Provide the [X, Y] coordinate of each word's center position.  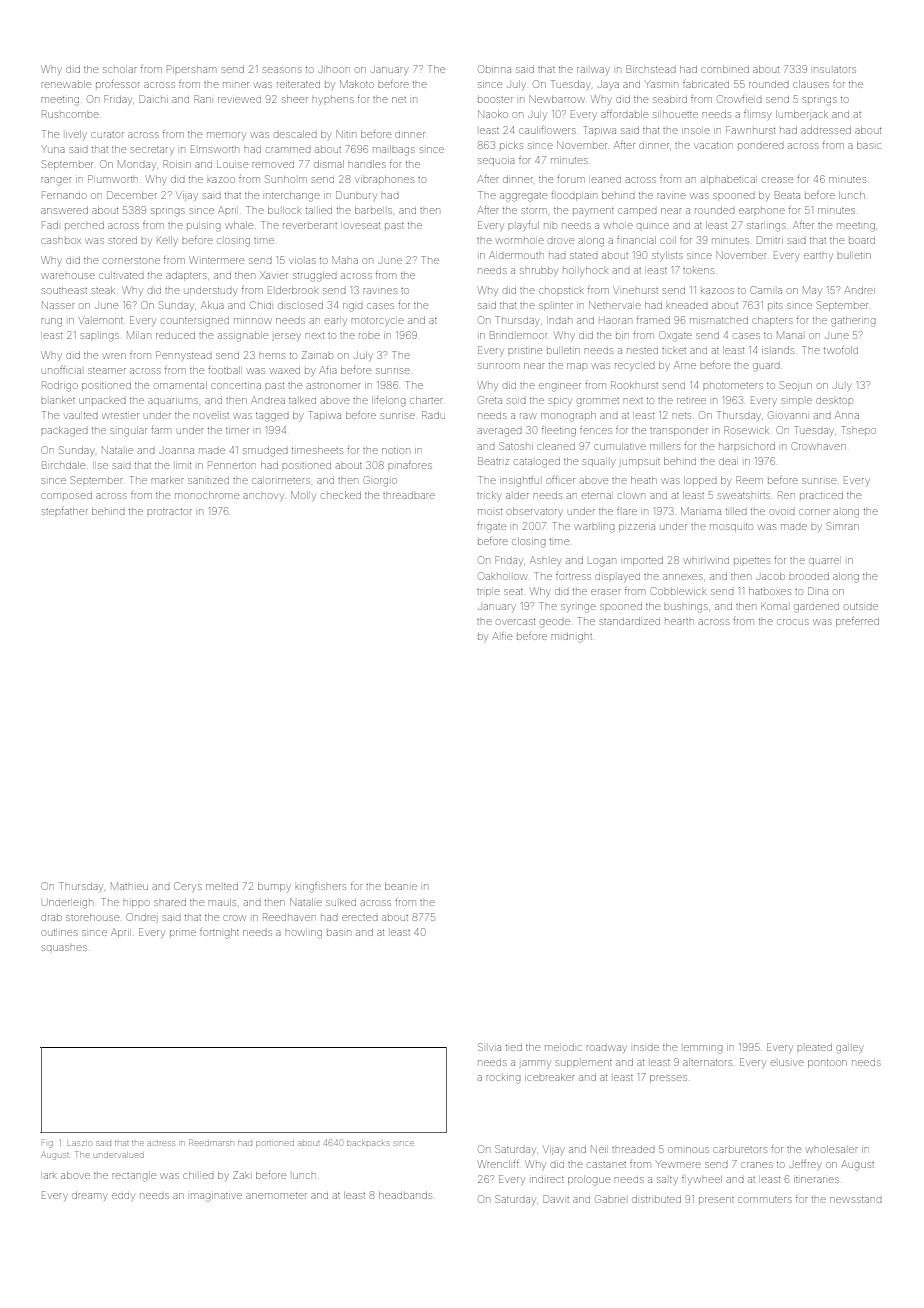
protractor [169, 512]
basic [869, 145]
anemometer [276, 1196]
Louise [232, 165]
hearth [679, 622]
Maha [345, 260]
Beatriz [493, 461]
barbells [373, 210]
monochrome [207, 495]
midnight [572, 638]
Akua [212, 305]
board [862, 241]
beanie [401, 886]
